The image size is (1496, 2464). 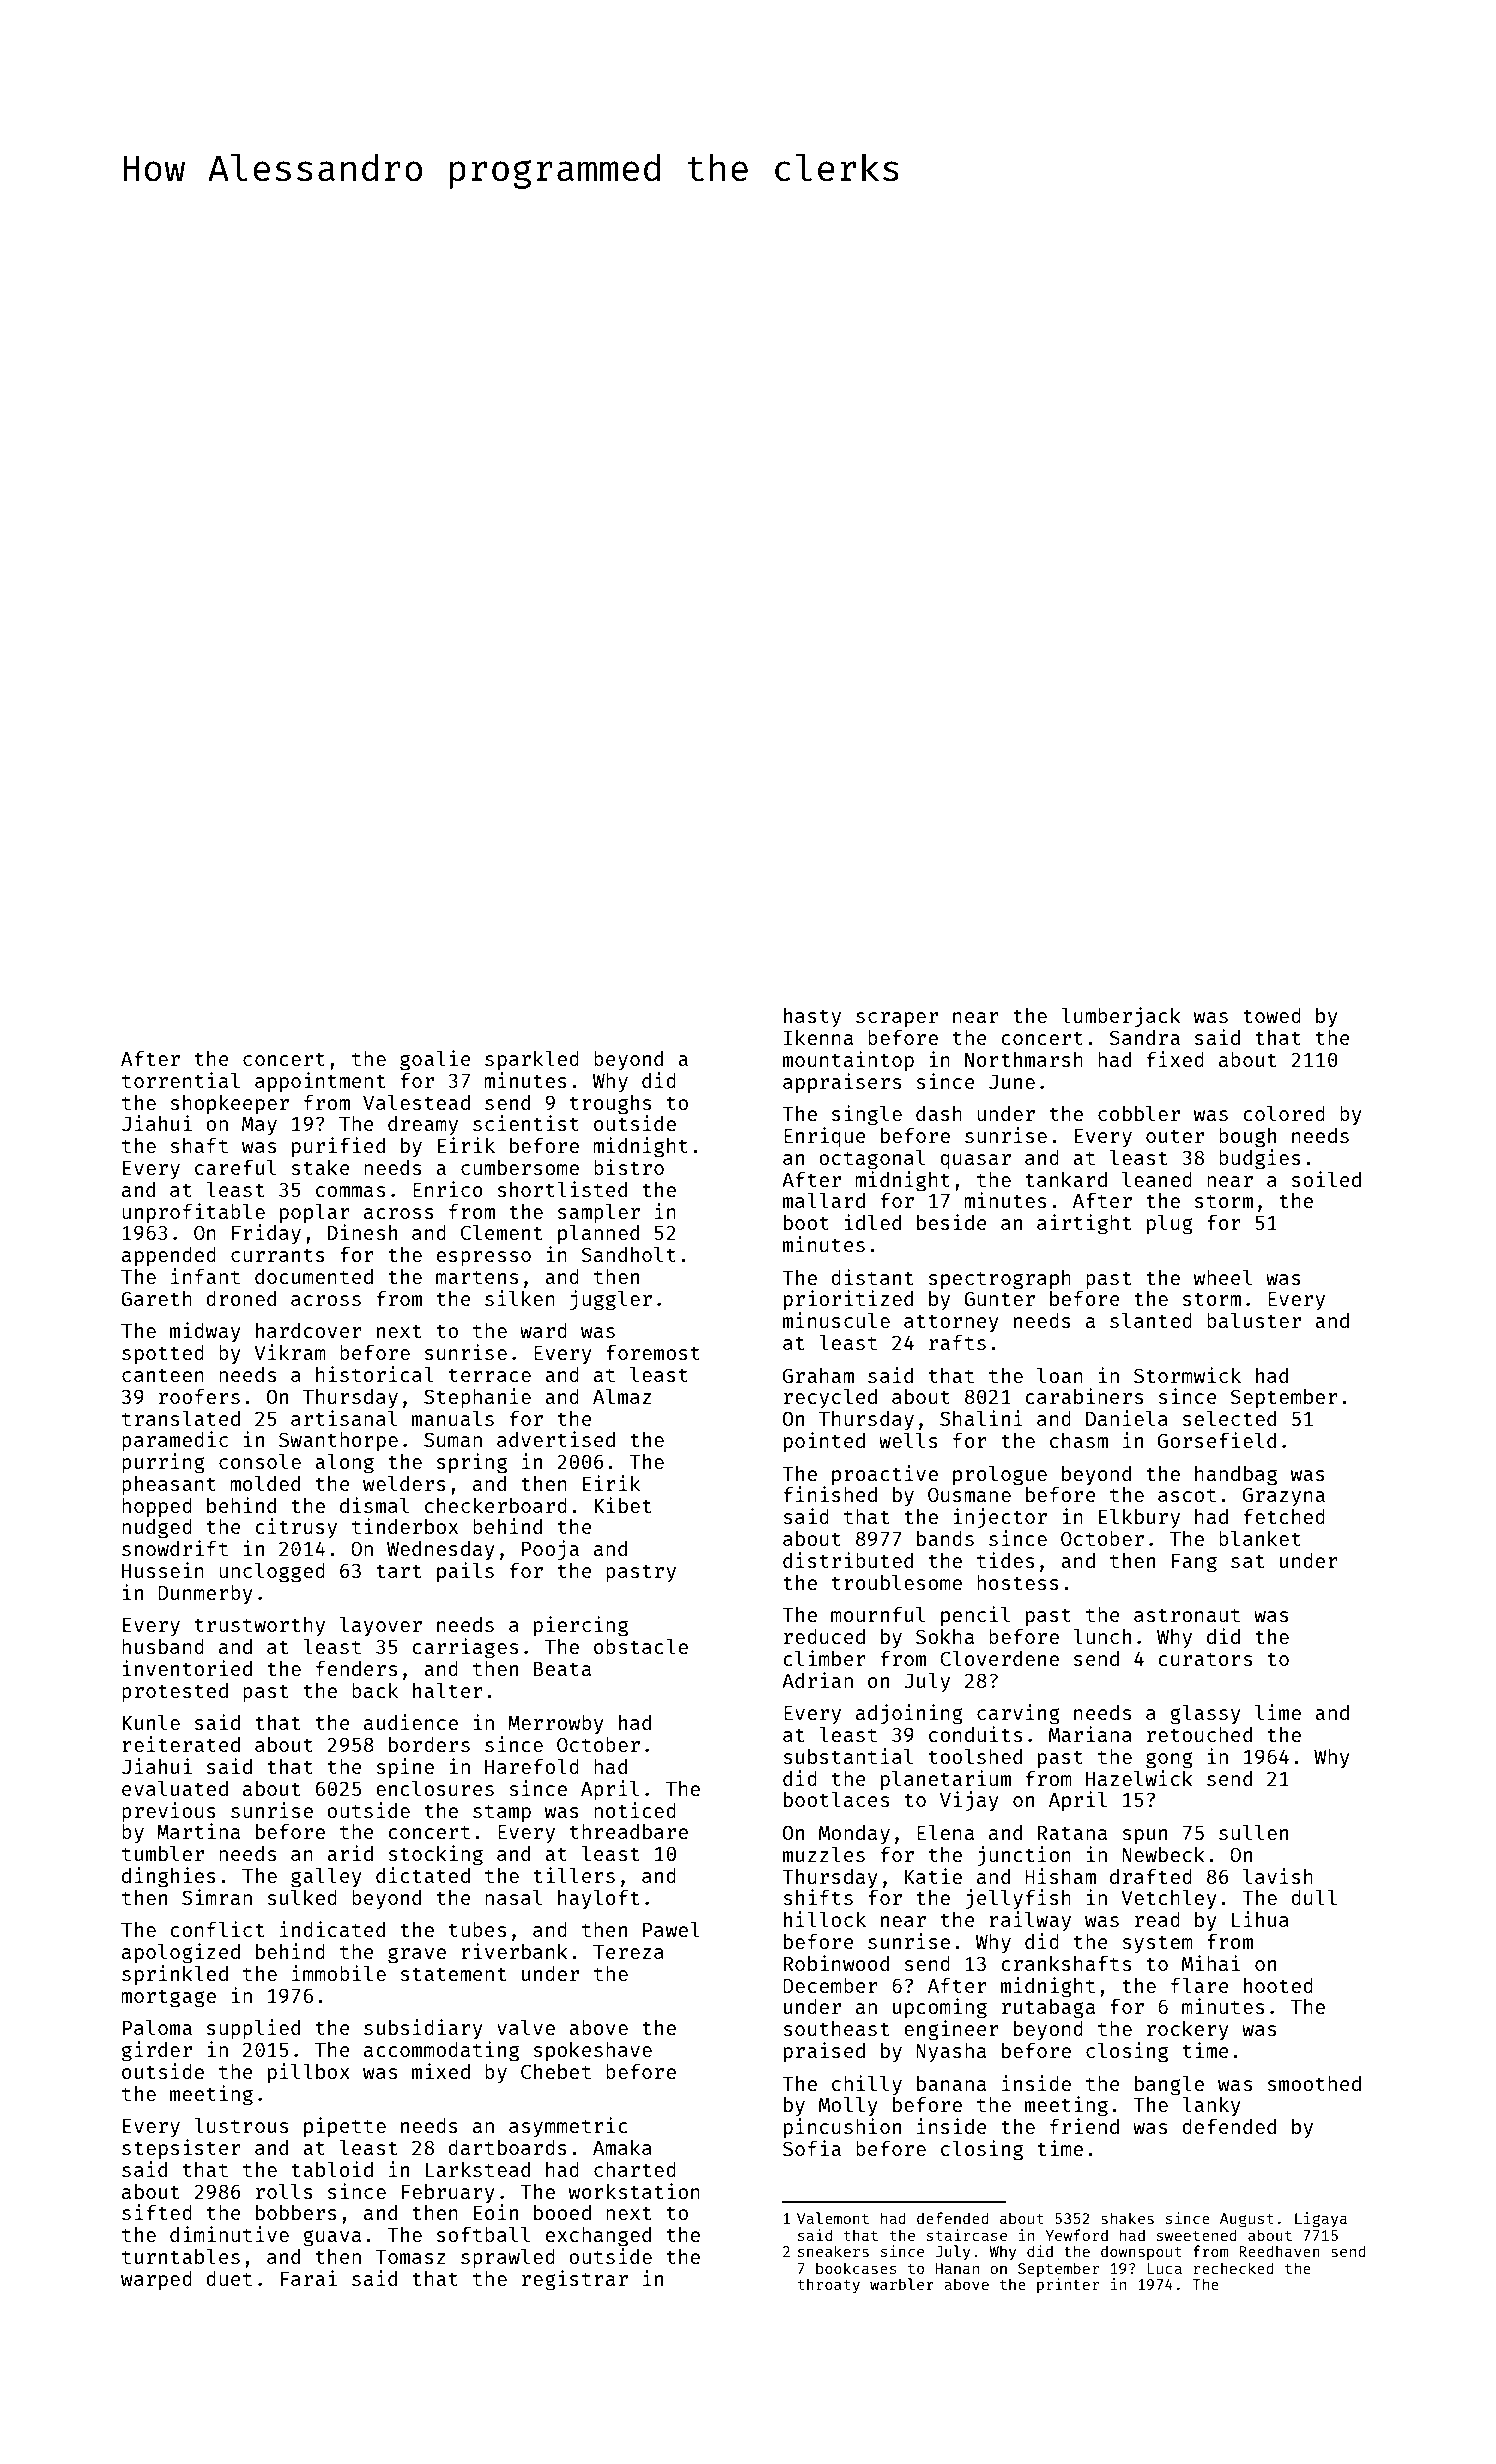 What do you see at coordinates (151, 1722) in the screenshot?
I see `Kunle` at bounding box center [151, 1722].
